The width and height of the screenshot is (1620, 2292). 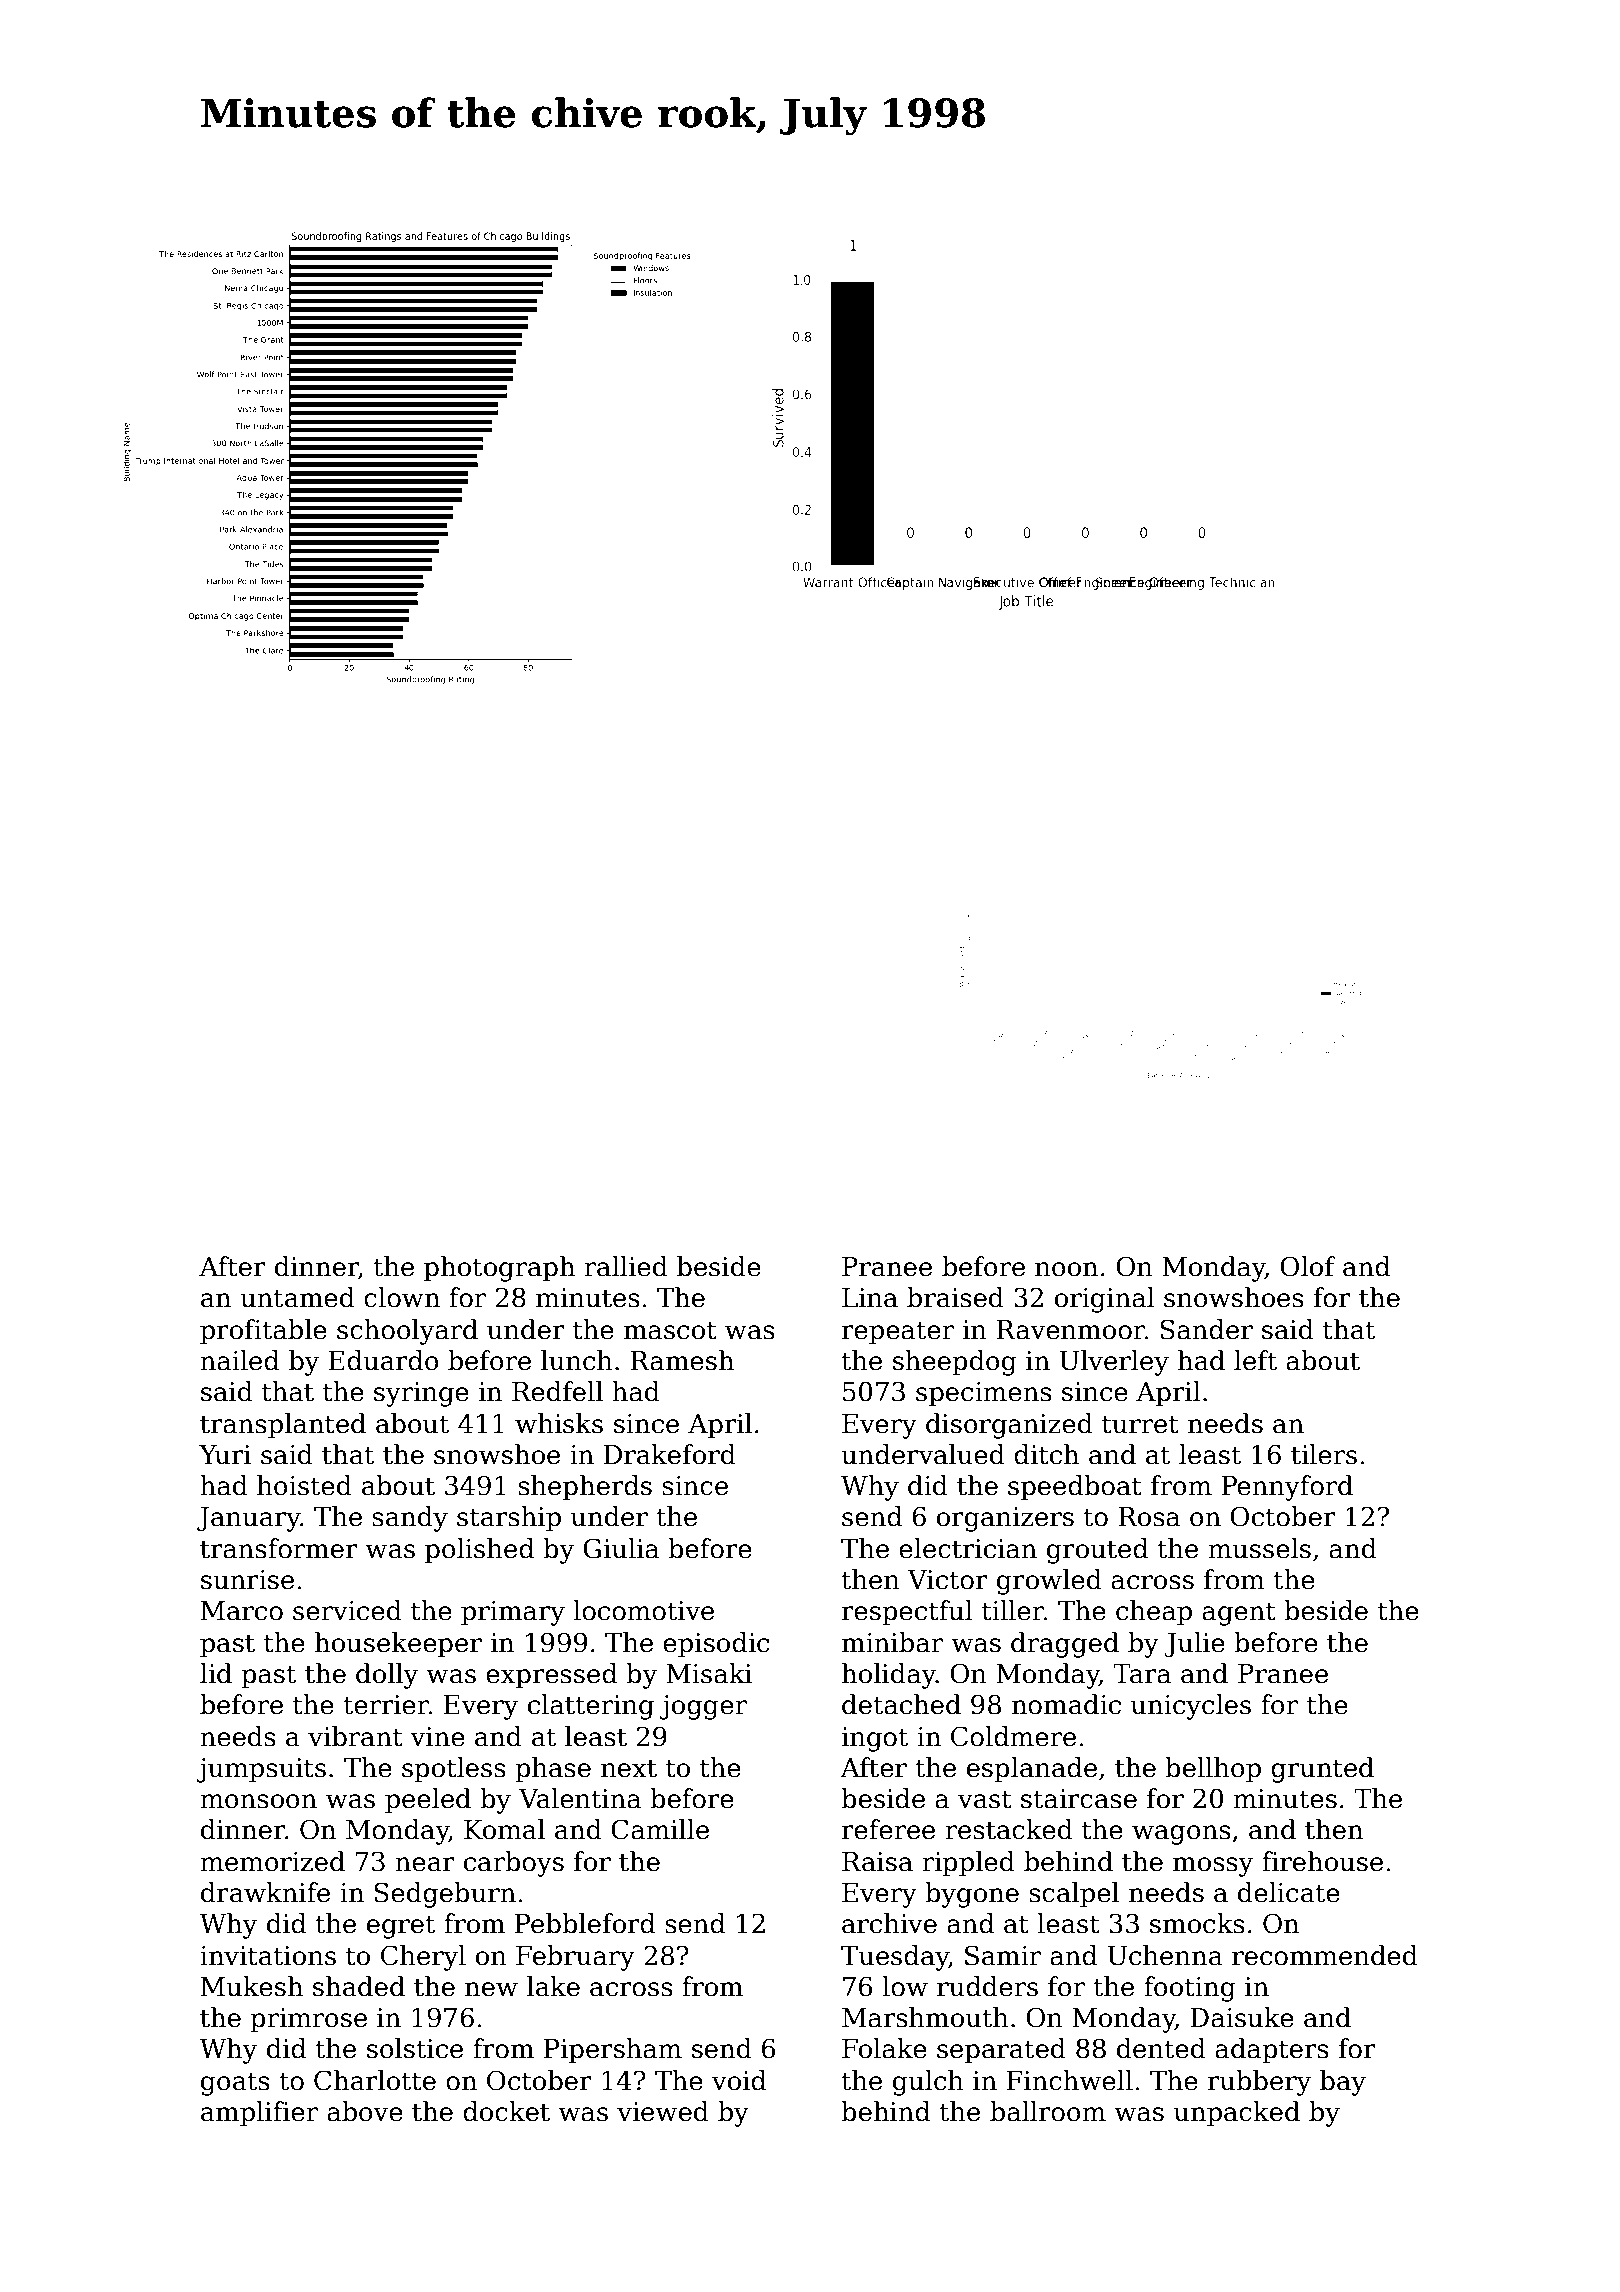 What do you see at coordinates (670, 1330) in the screenshot?
I see `mascot` at bounding box center [670, 1330].
